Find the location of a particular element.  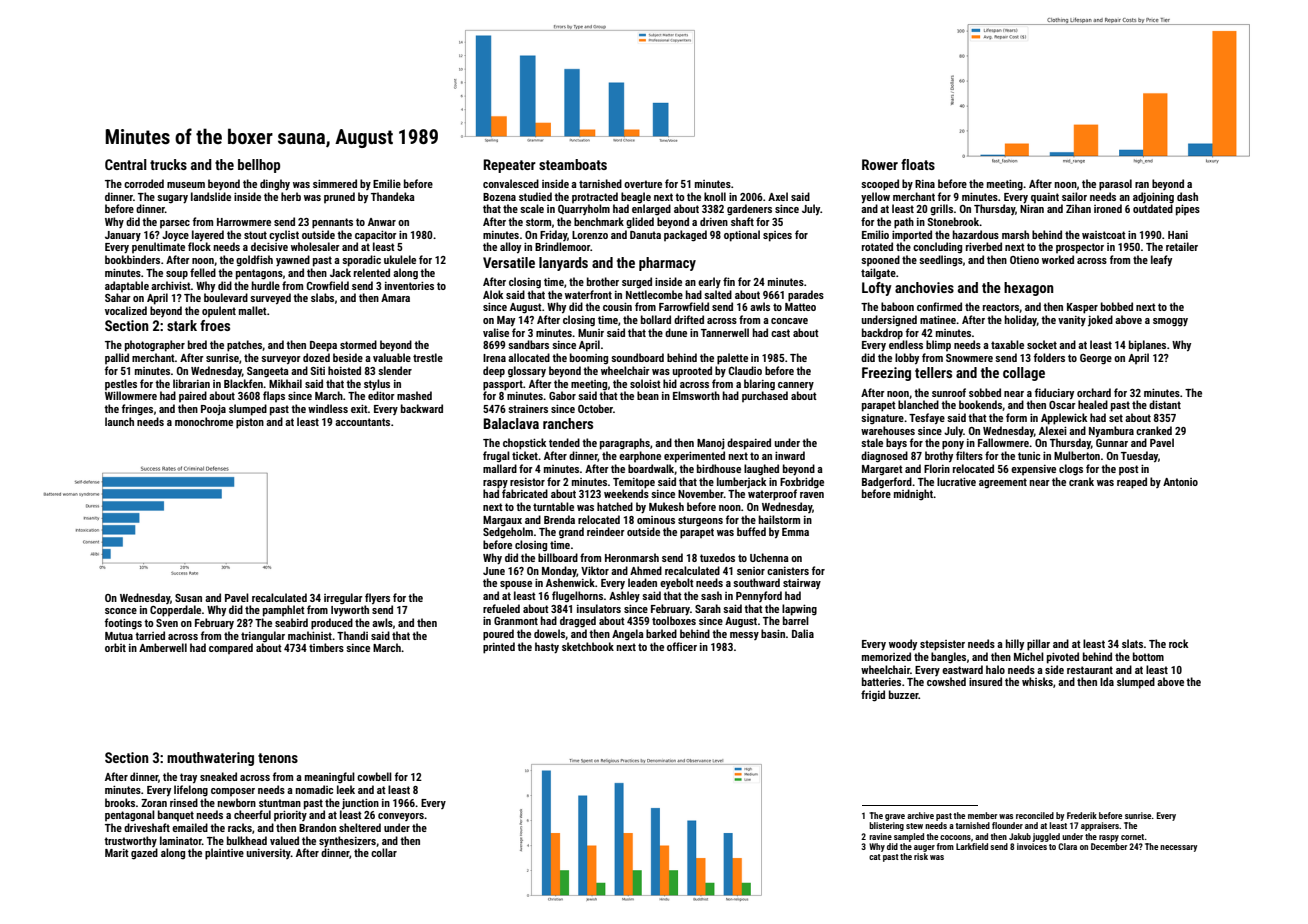

bellhop is located at coordinates (259, 166).
